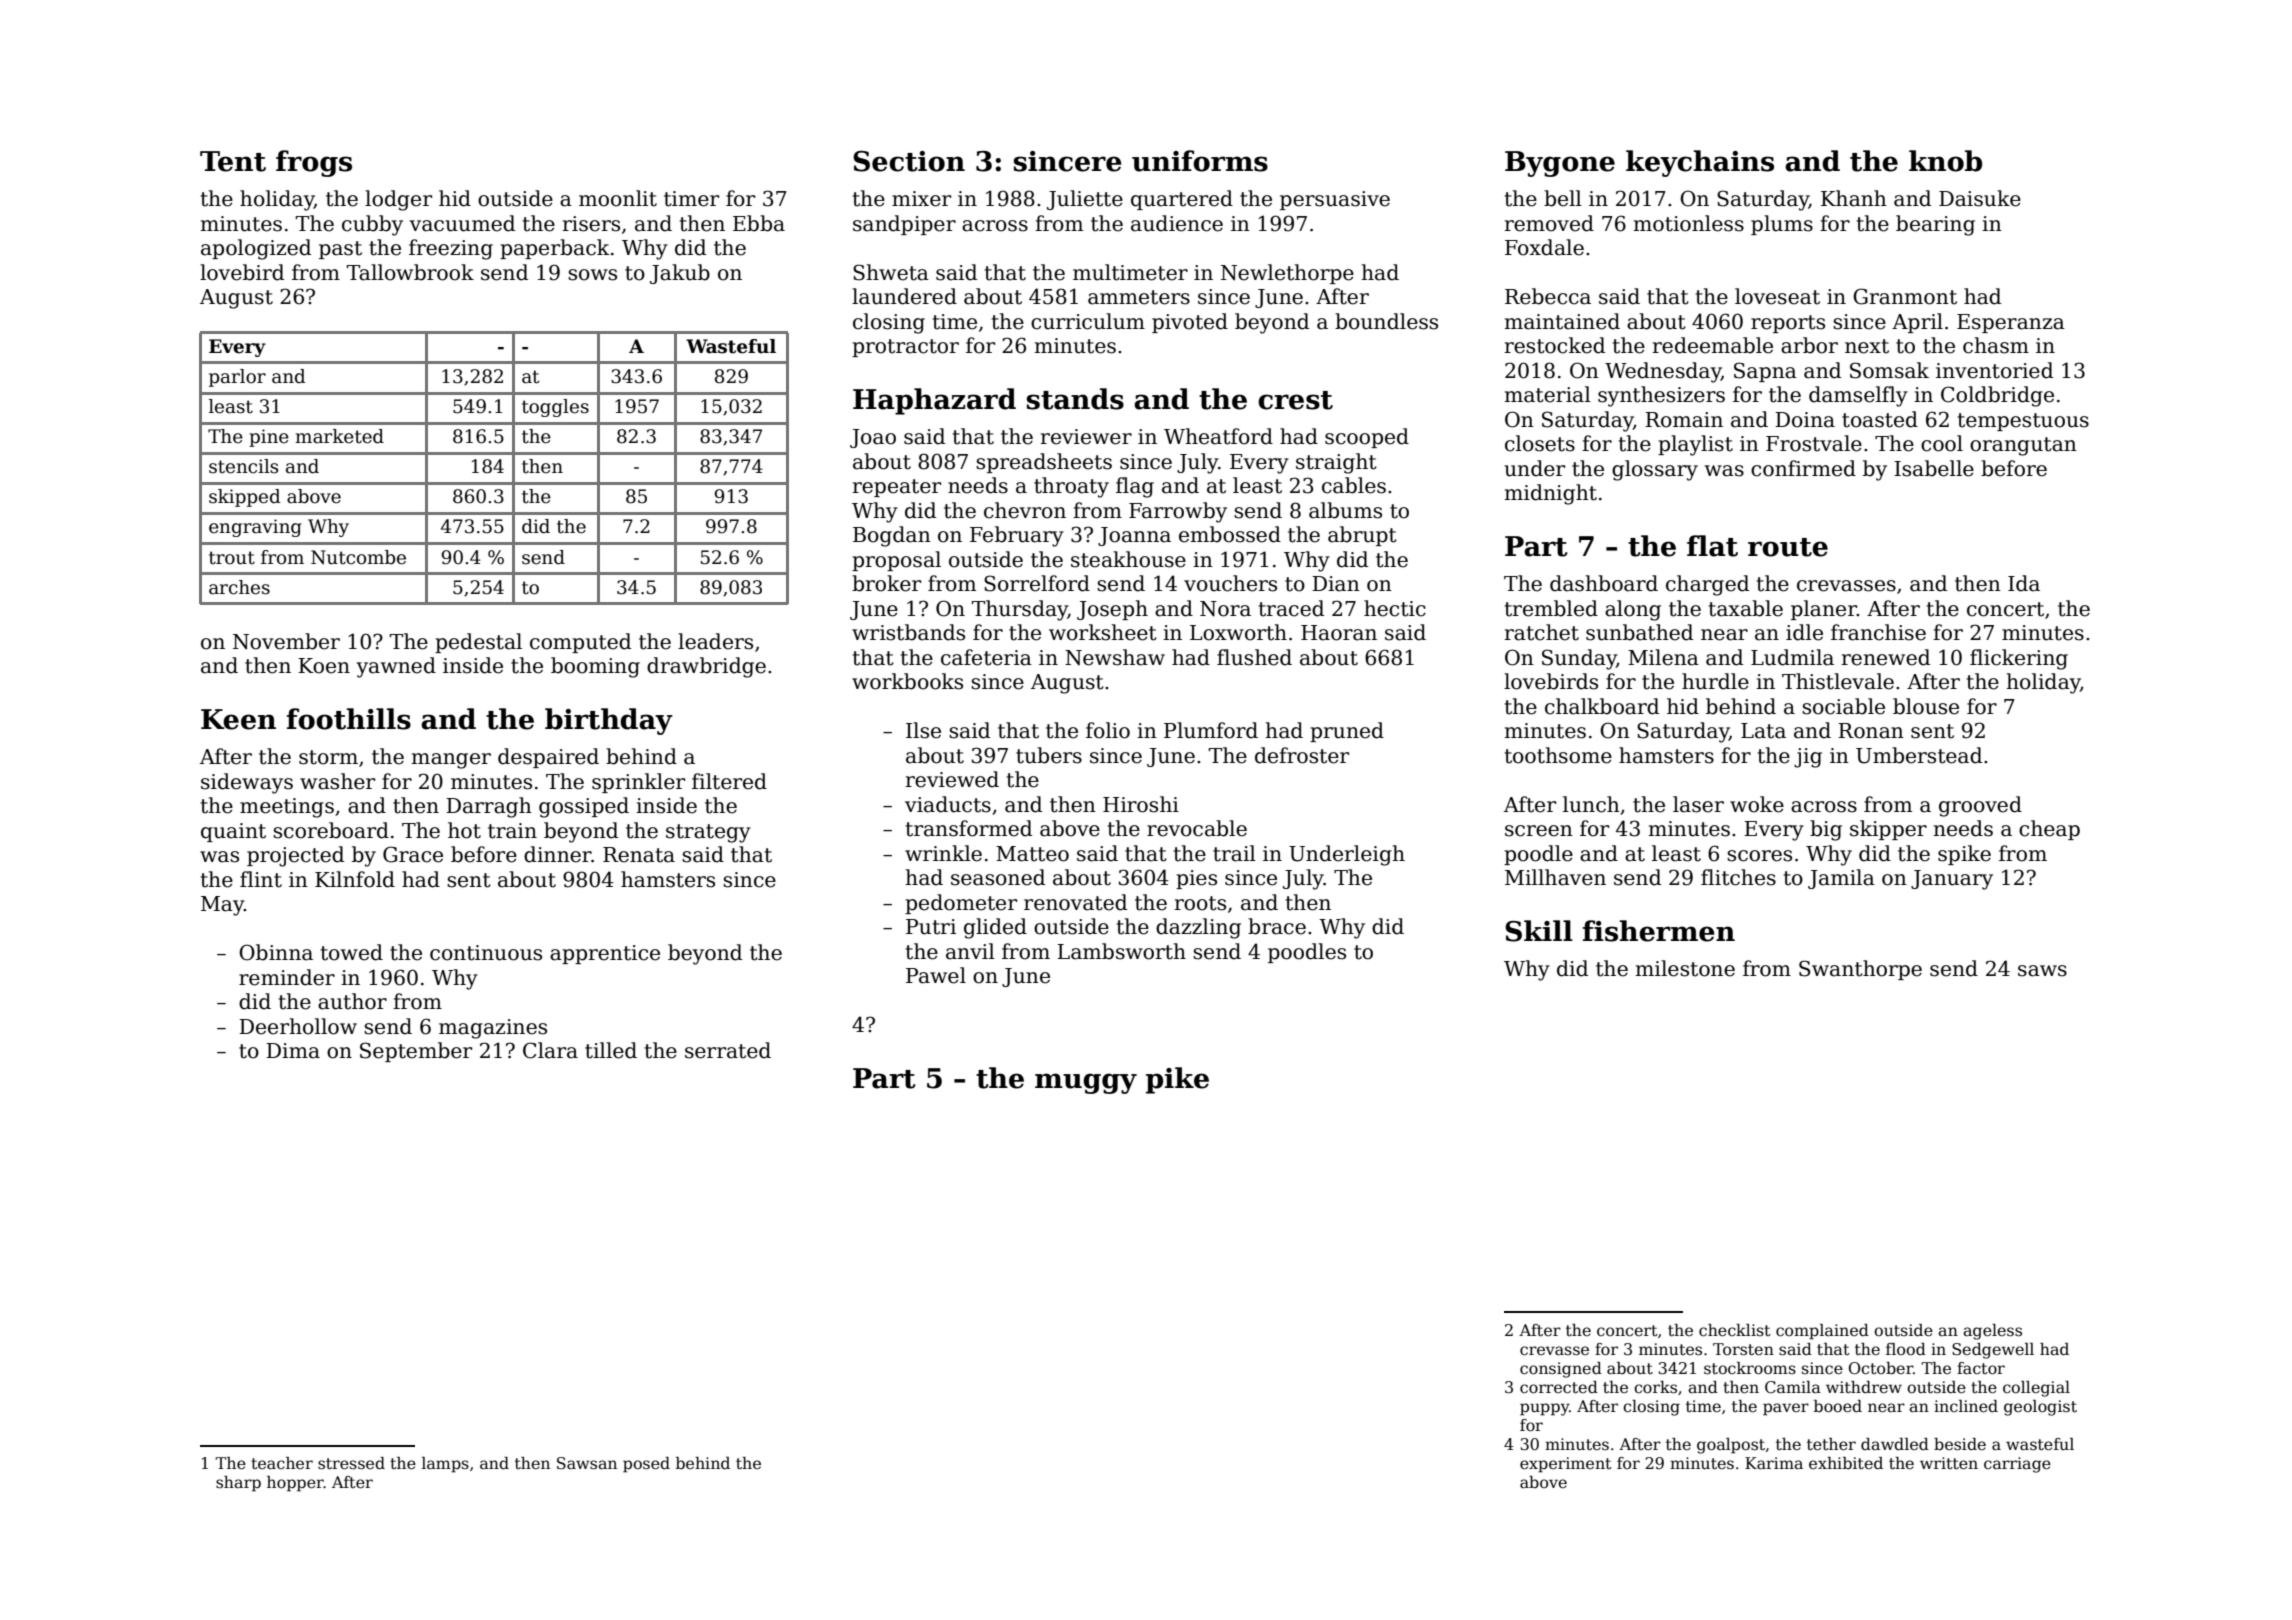 This document has width=2292, height=1620. What do you see at coordinates (1860, 970) in the document?
I see `Swanthorpe` at bounding box center [1860, 970].
